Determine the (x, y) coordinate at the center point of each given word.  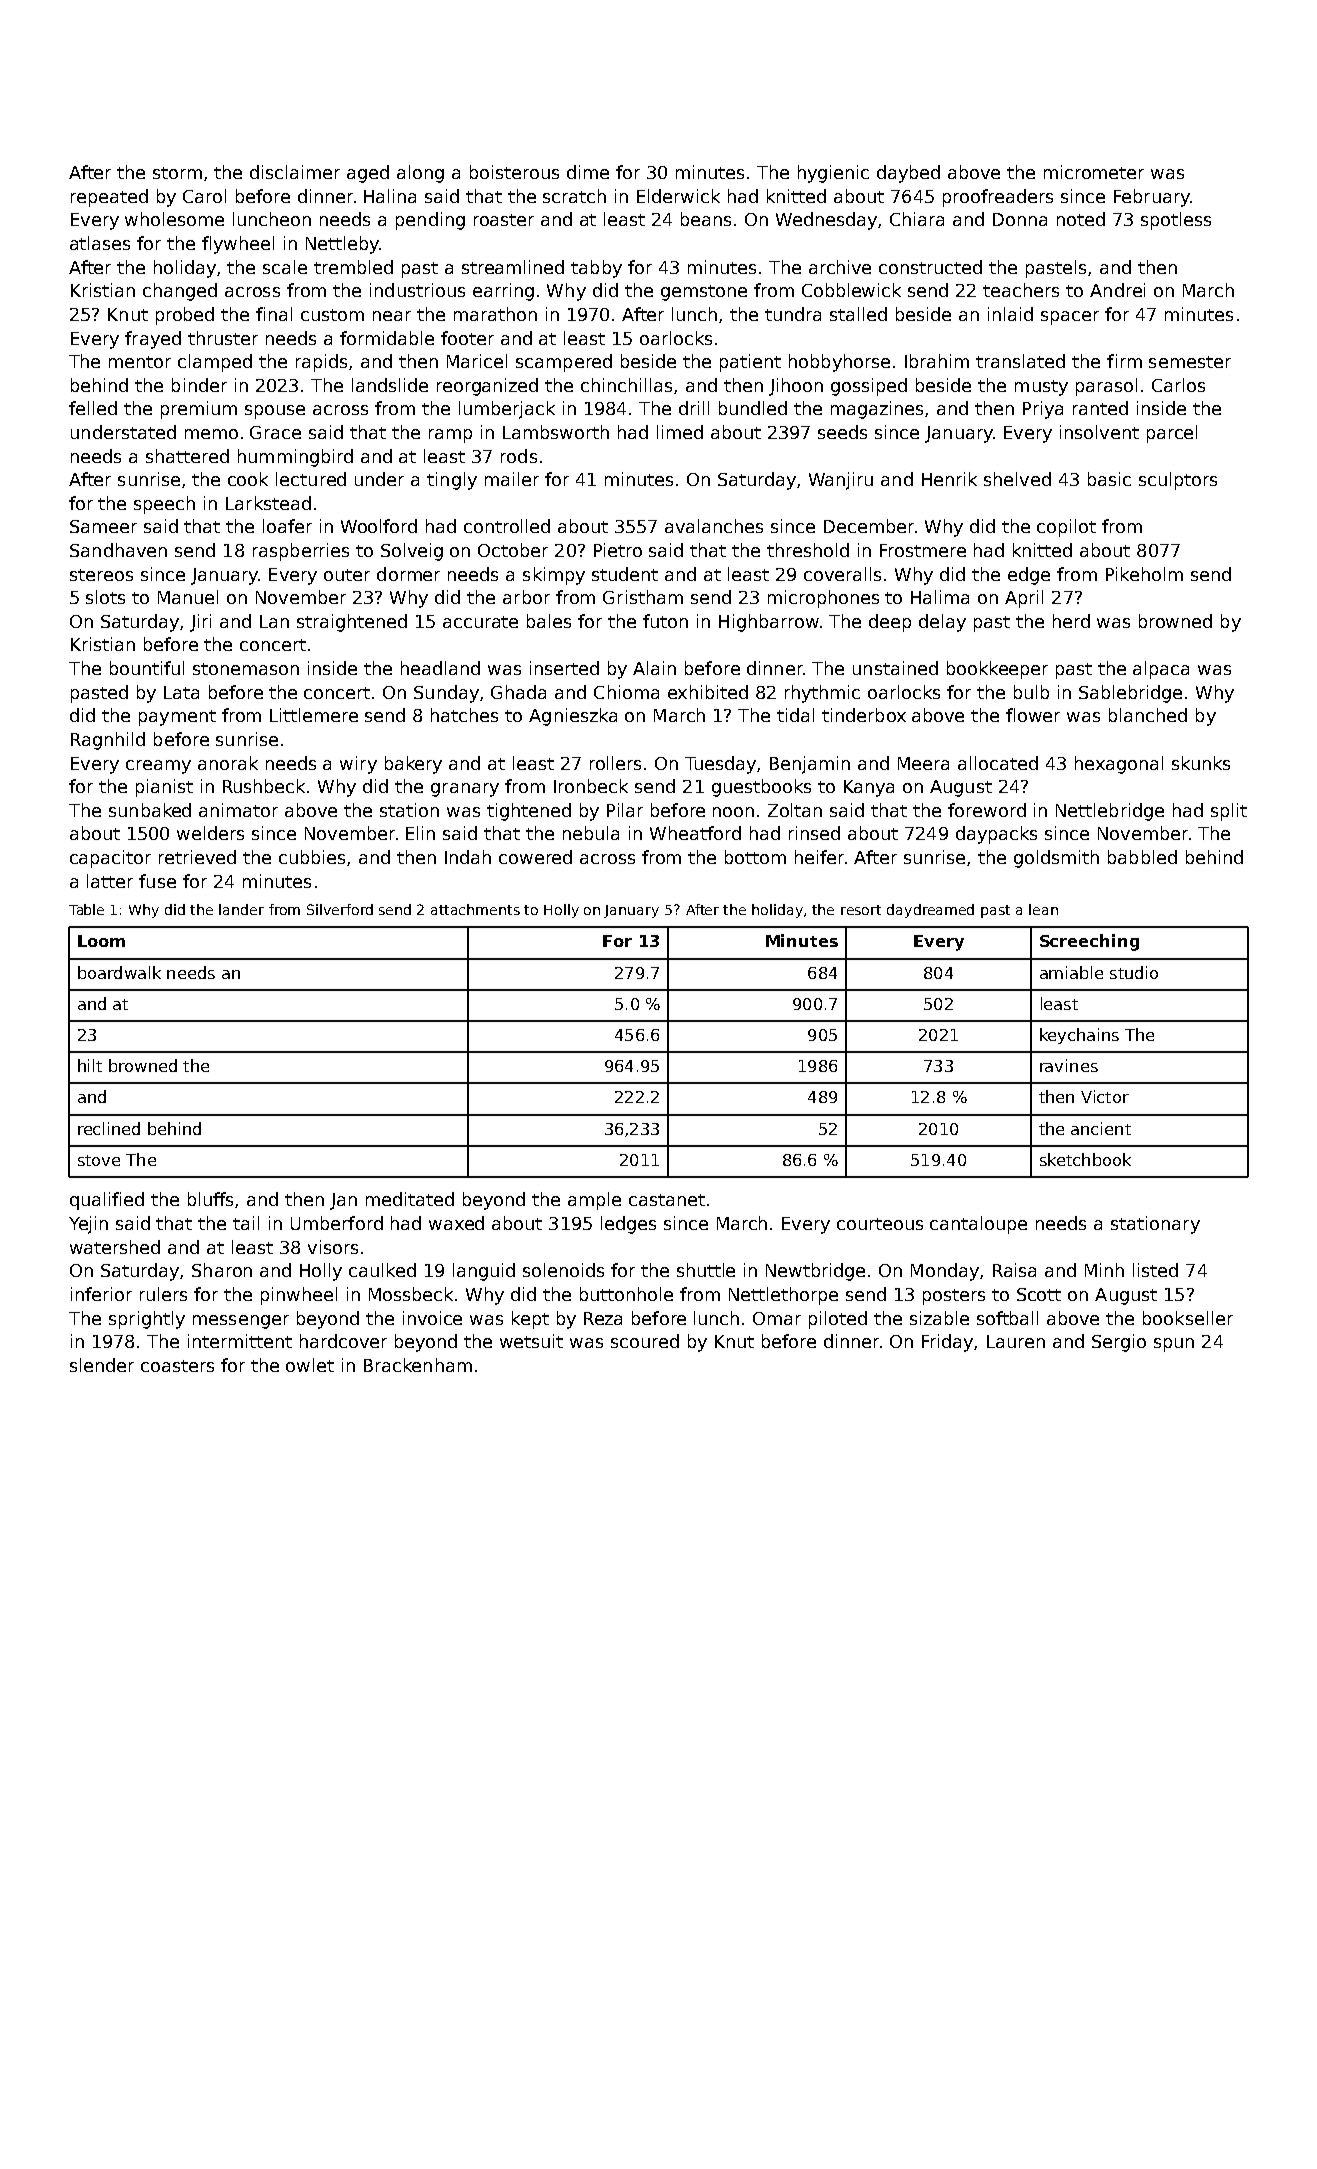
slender (102, 1365)
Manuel (188, 597)
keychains (1079, 1036)
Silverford (340, 909)
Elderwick (678, 196)
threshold (808, 550)
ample (594, 1201)
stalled (858, 314)
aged (368, 174)
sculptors (1178, 481)
